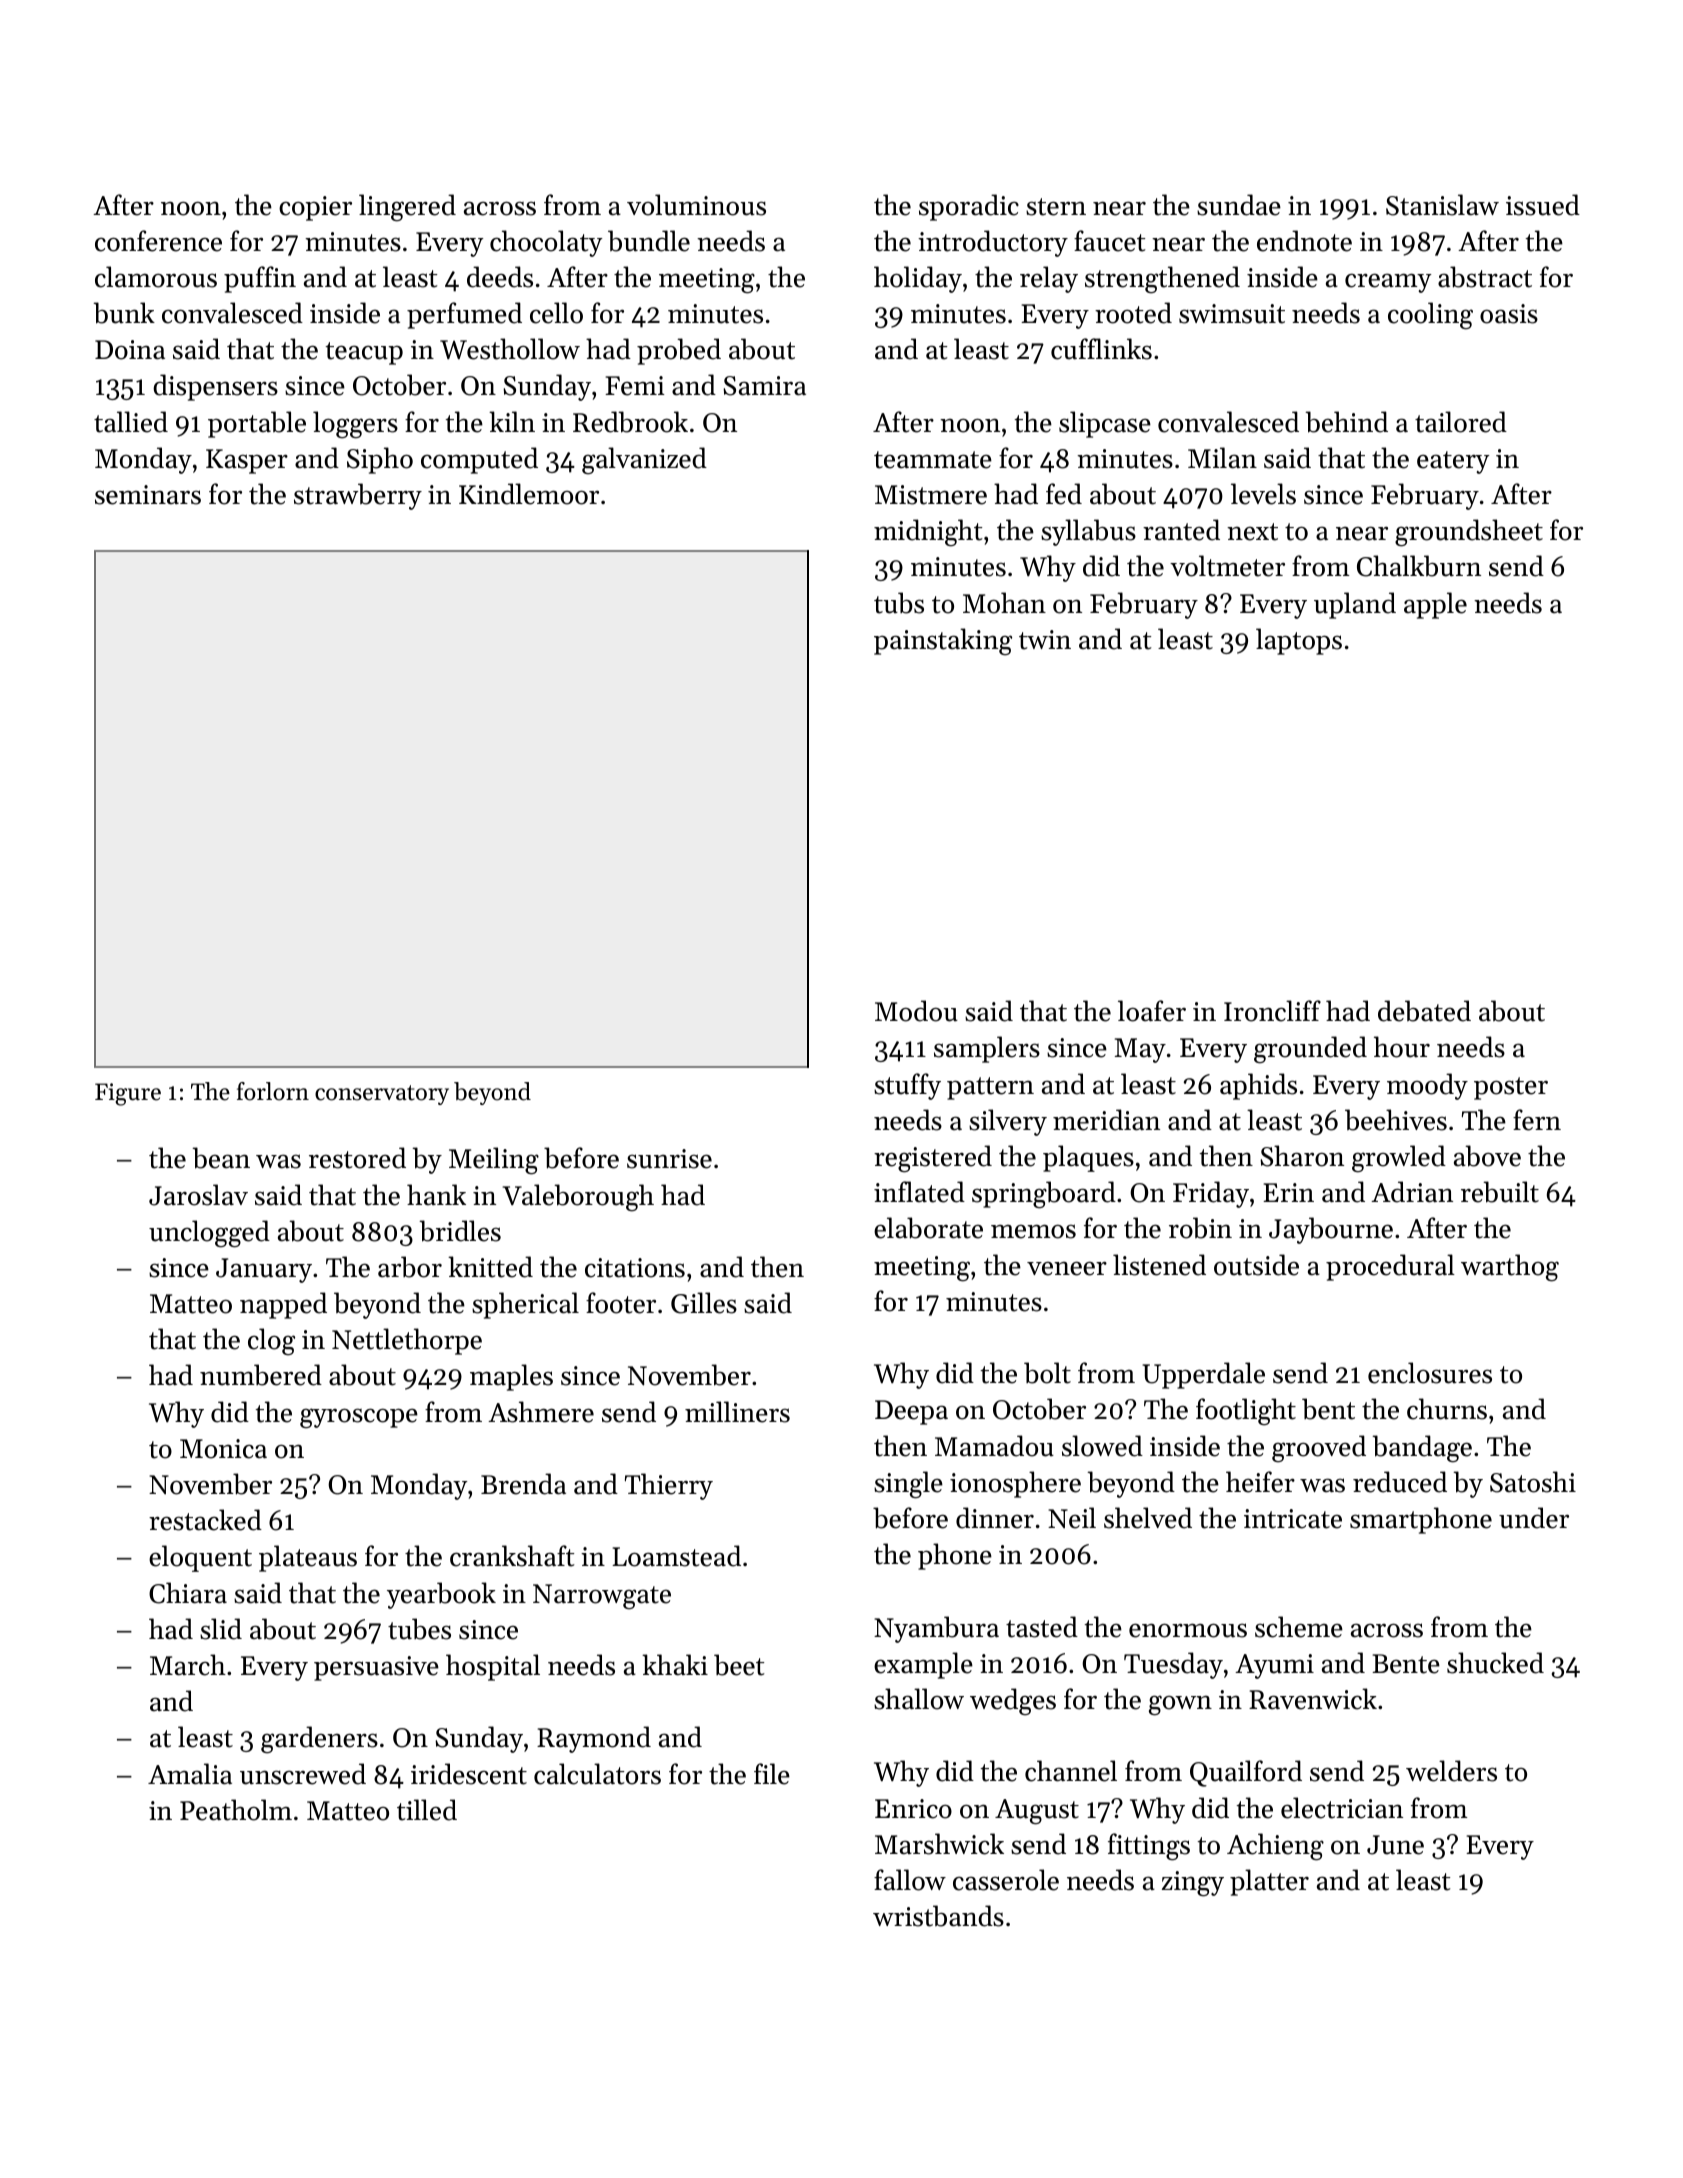  Describe the element at coordinates (223, 1449) in the screenshot. I see `Monica` at that location.
